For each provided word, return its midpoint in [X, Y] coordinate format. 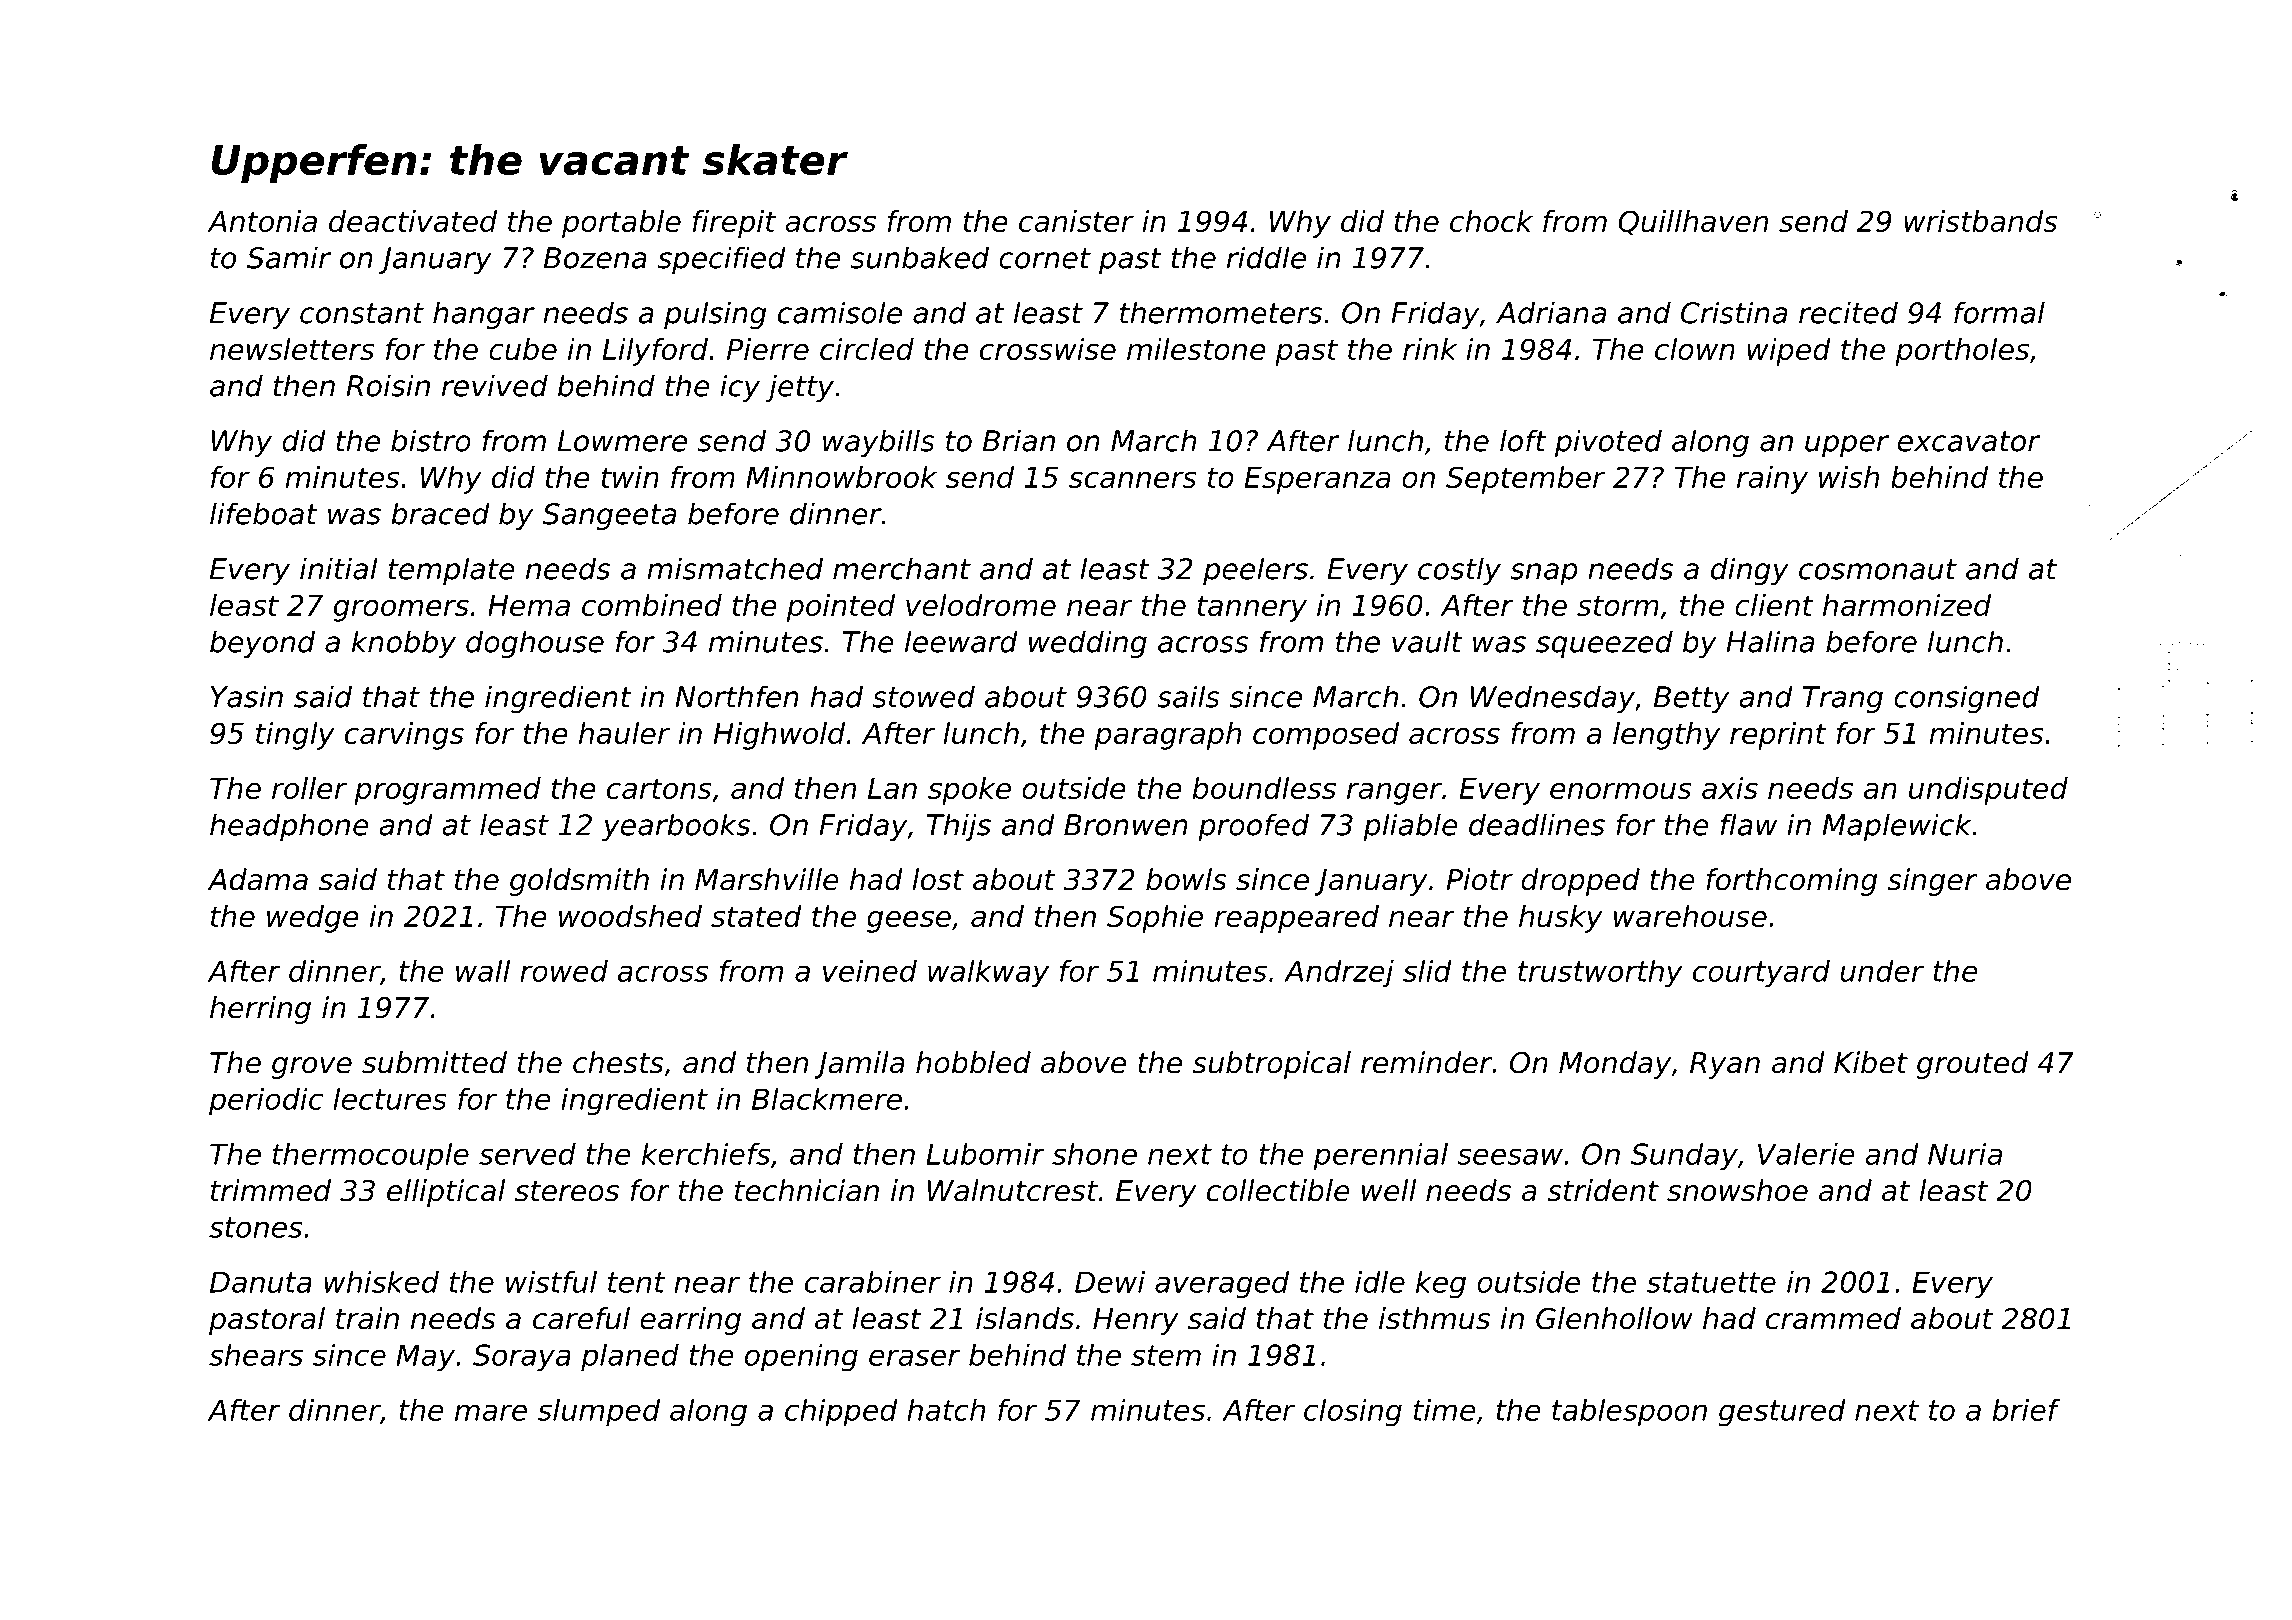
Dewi [1110, 1282]
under [1882, 971]
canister [1076, 221]
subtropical [1271, 1065]
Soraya [522, 1358]
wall [483, 971]
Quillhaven [1693, 223]
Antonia [262, 221]
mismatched [735, 568]
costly [1459, 571]
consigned [1967, 699]
